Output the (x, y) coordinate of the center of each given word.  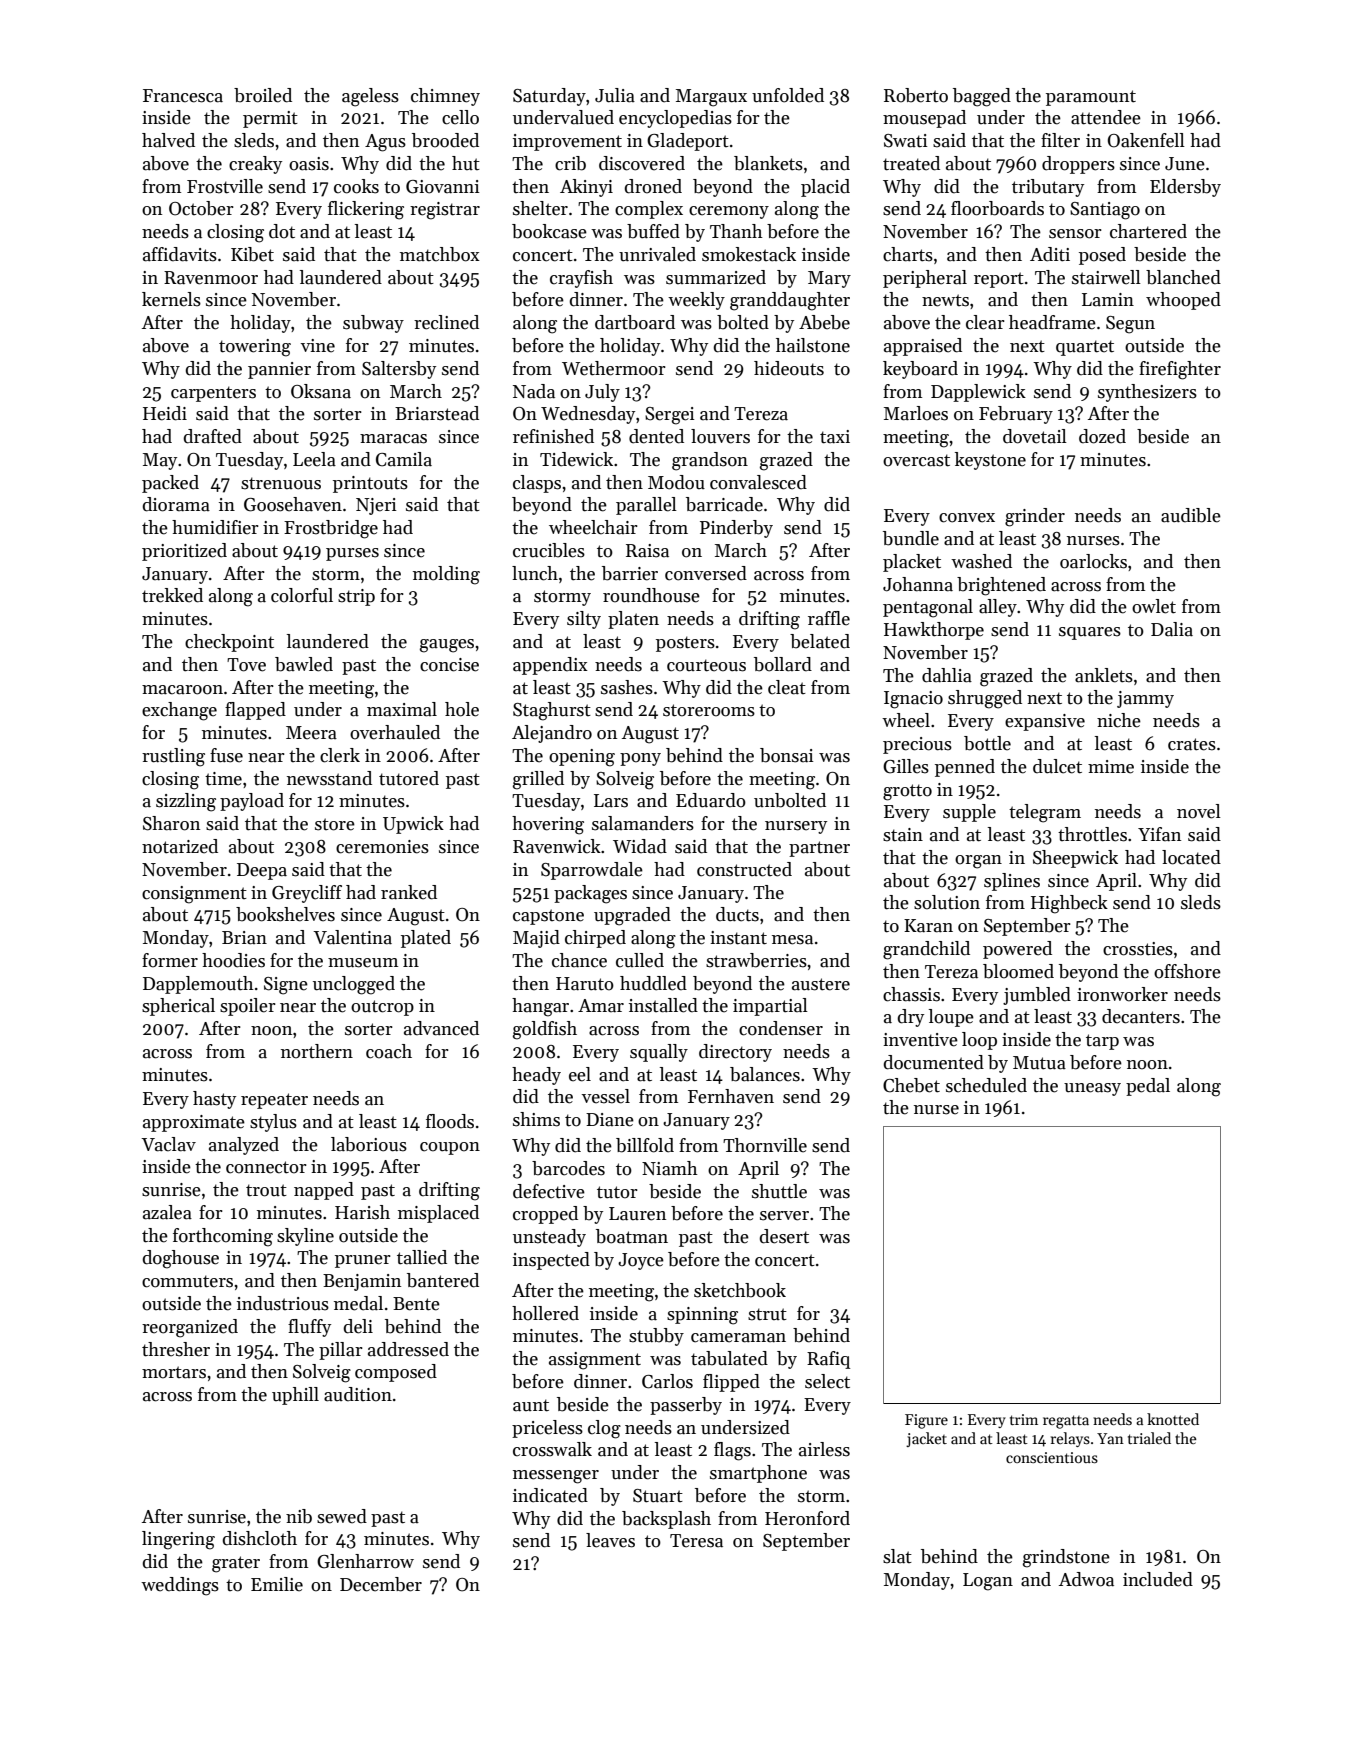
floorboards (997, 208)
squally (659, 1053)
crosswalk (552, 1449)
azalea (167, 1212)
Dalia (1172, 629)
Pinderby (736, 529)
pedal (1148, 1087)
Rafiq (828, 1360)
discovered (642, 163)
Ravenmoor (211, 278)
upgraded (632, 916)
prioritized (184, 552)
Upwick (413, 825)
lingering (178, 1540)
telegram (1045, 813)
